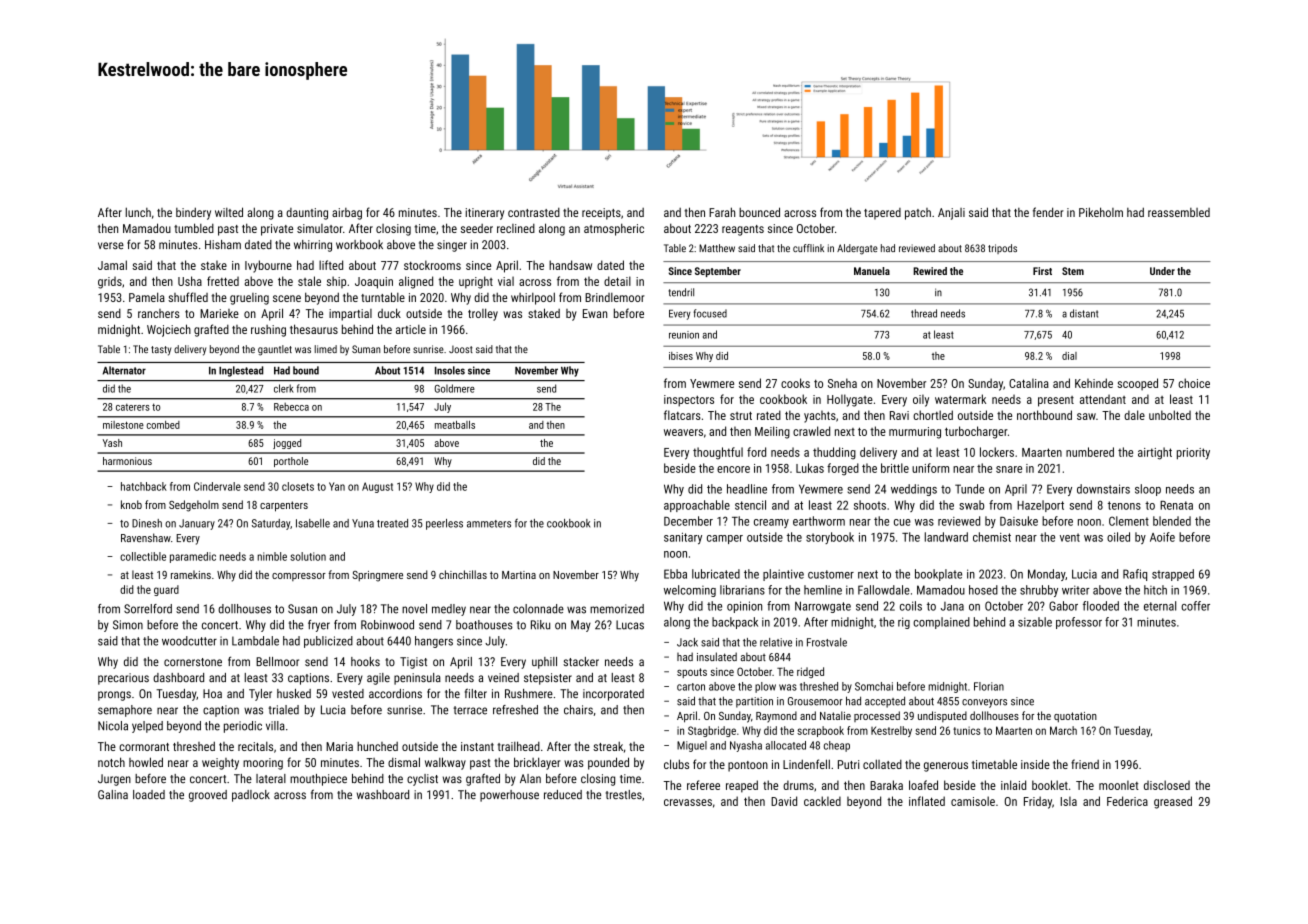 Image resolution: width=1308 pixels, height=924 pixels. What do you see at coordinates (1179, 212) in the document?
I see `reassembled` at bounding box center [1179, 212].
